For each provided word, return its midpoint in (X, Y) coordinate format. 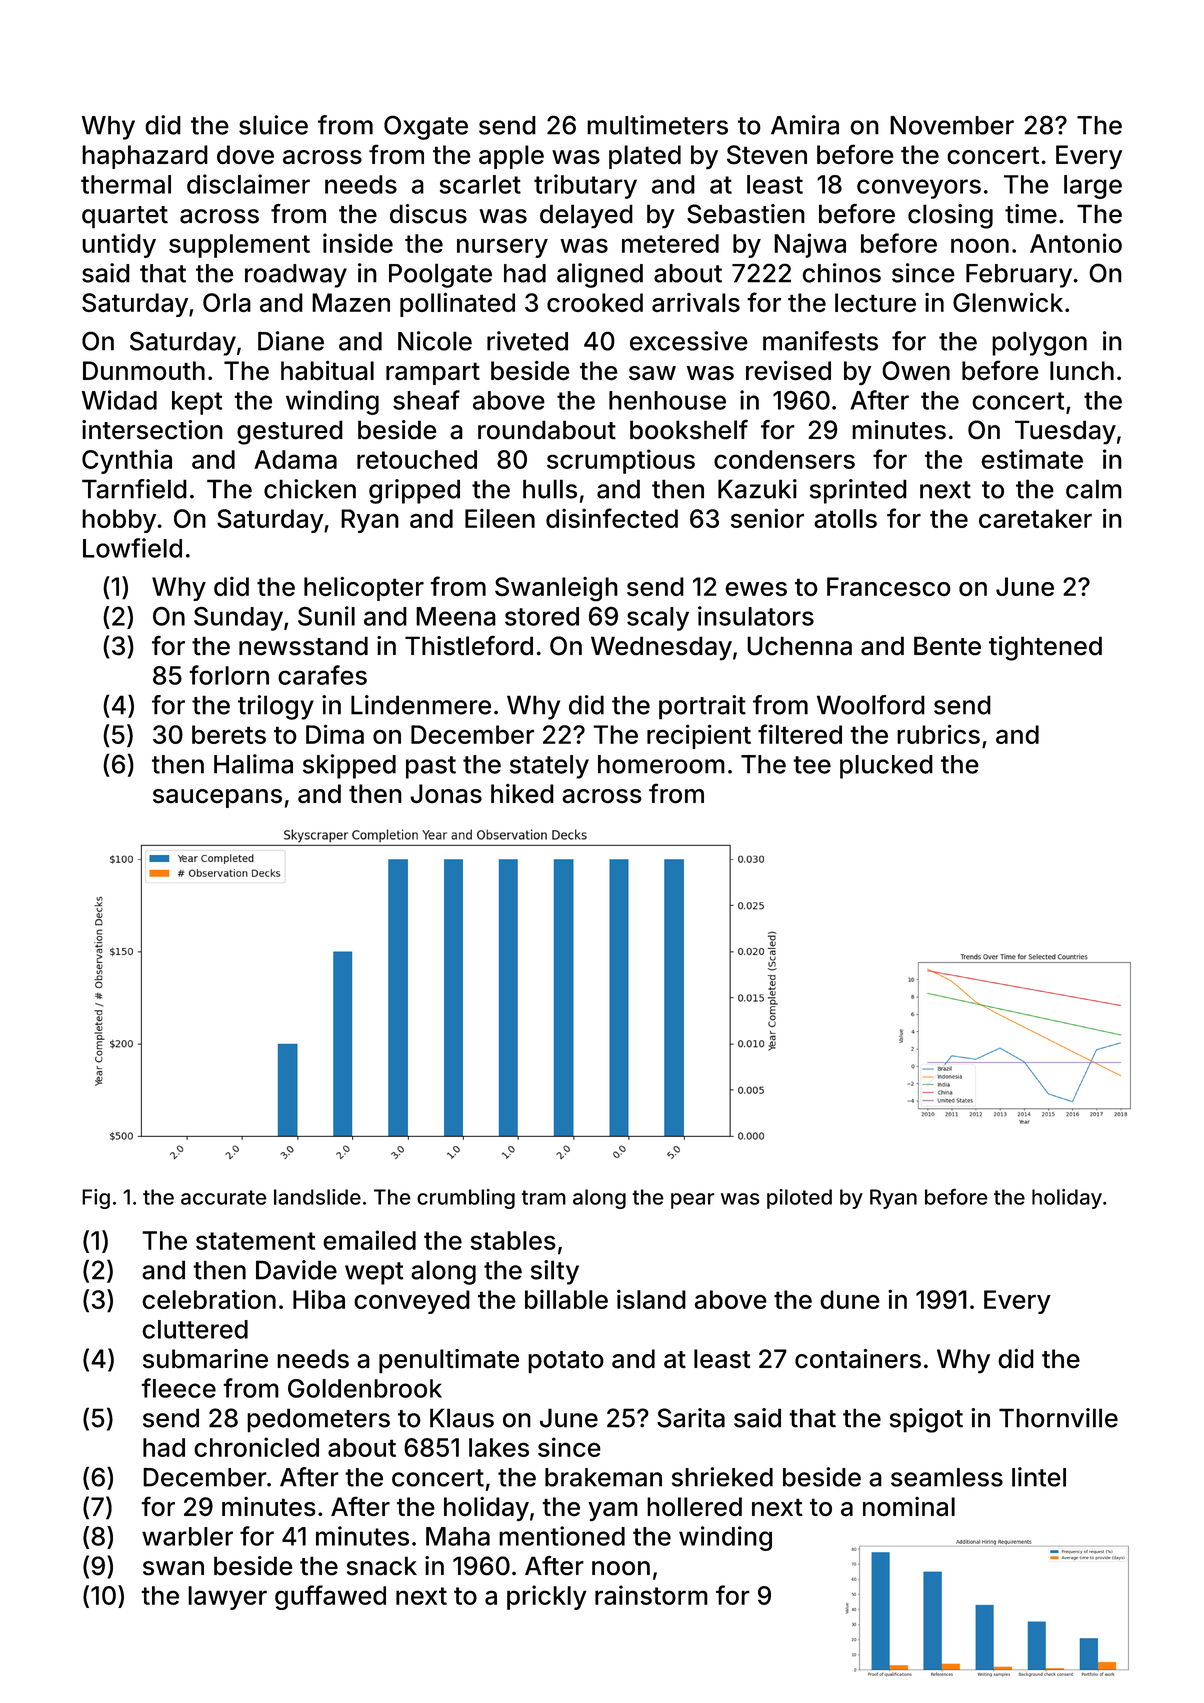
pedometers (318, 1420)
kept (197, 403)
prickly (547, 1597)
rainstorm (651, 1595)
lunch (1082, 371)
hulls (550, 489)
